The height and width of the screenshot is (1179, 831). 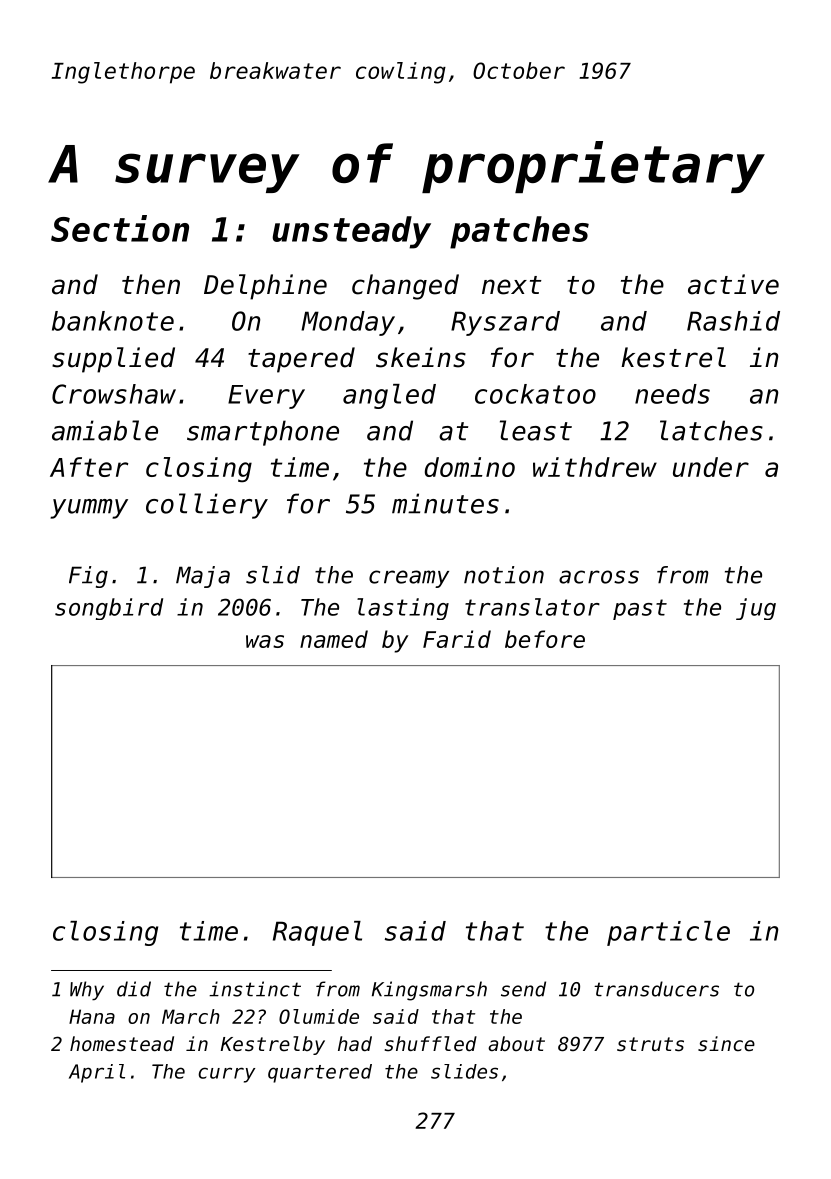 I want to click on patches, so click(x=519, y=232).
